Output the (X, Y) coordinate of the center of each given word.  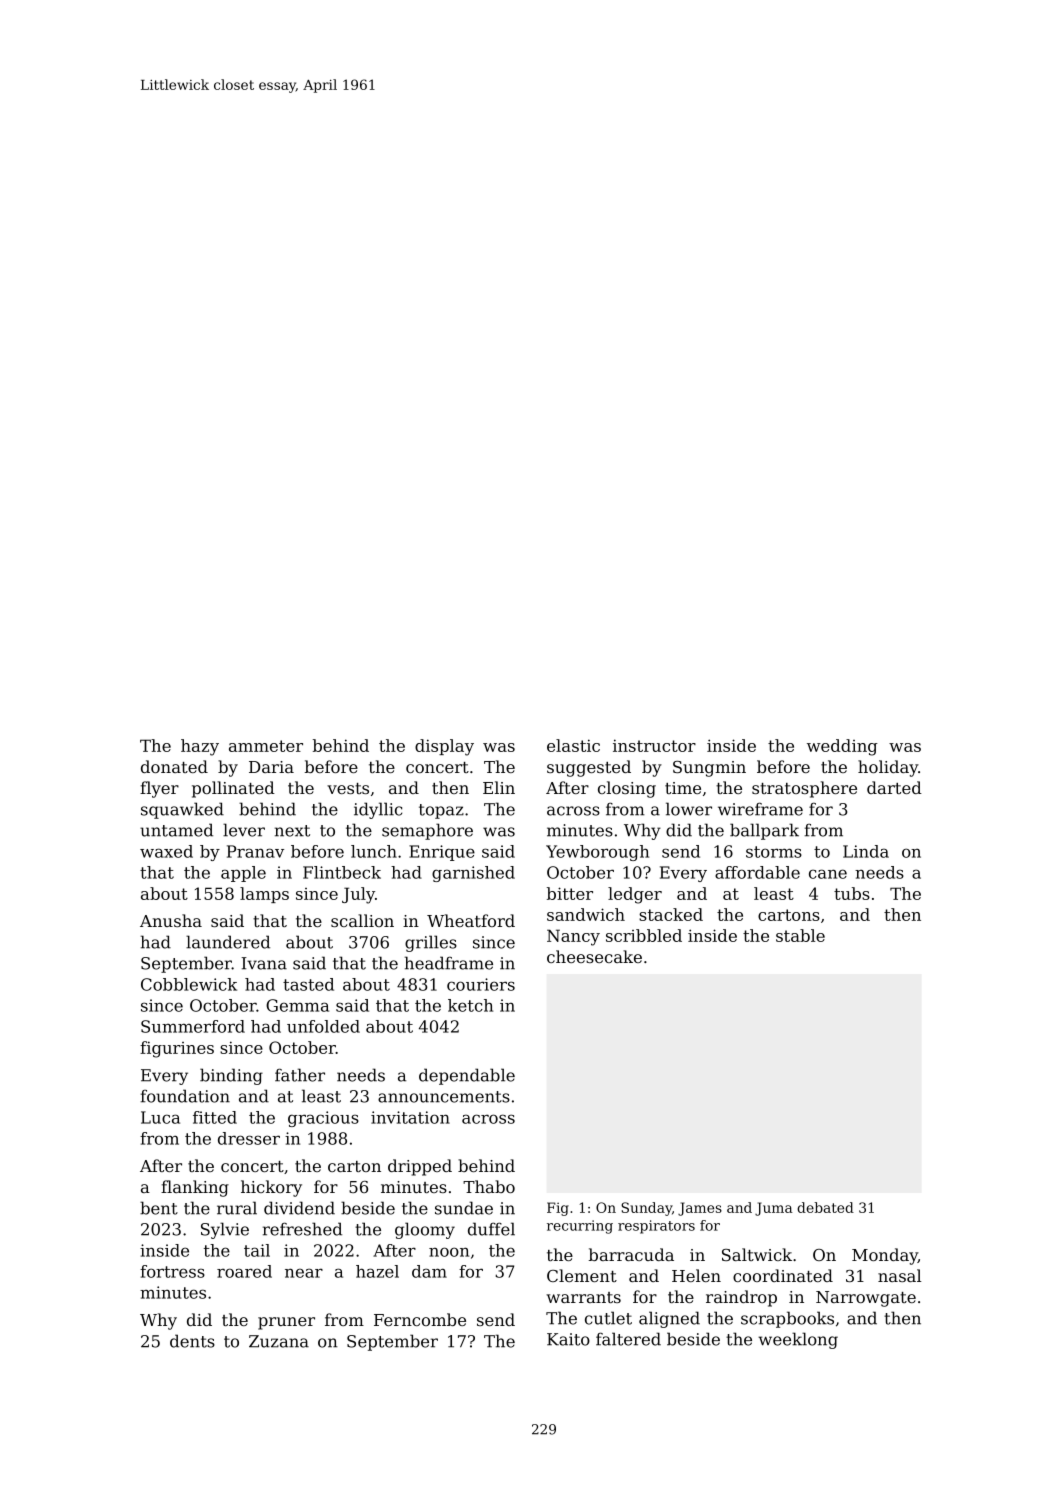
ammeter (266, 746)
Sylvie (225, 1230)
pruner (286, 1323)
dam (429, 1271)
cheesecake (594, 956)
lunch (374, 851)
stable (800, 935)
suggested (589, 768)
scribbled (644, 935)
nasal (899, 1275)
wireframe (760, 809)
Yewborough (597, 853)
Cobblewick (189, 984)
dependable (467, 1076)
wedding (842, 747)
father (300, 1075)
